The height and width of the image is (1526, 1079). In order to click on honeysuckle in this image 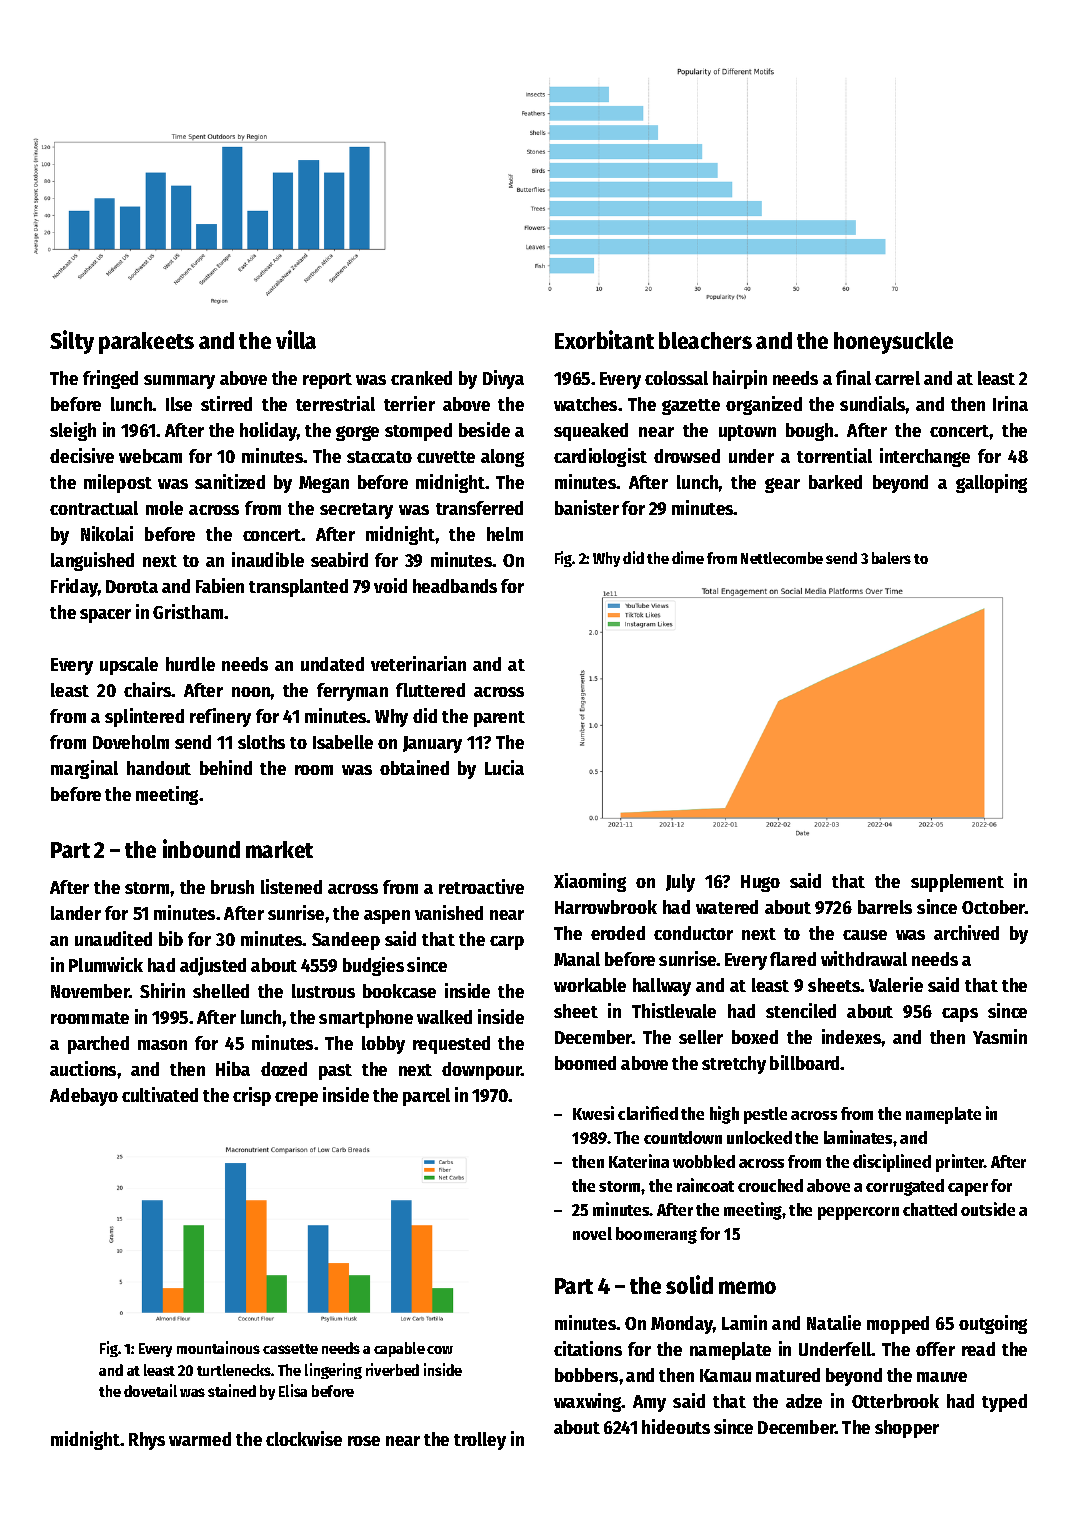, I will do `click(893, 343)`.
